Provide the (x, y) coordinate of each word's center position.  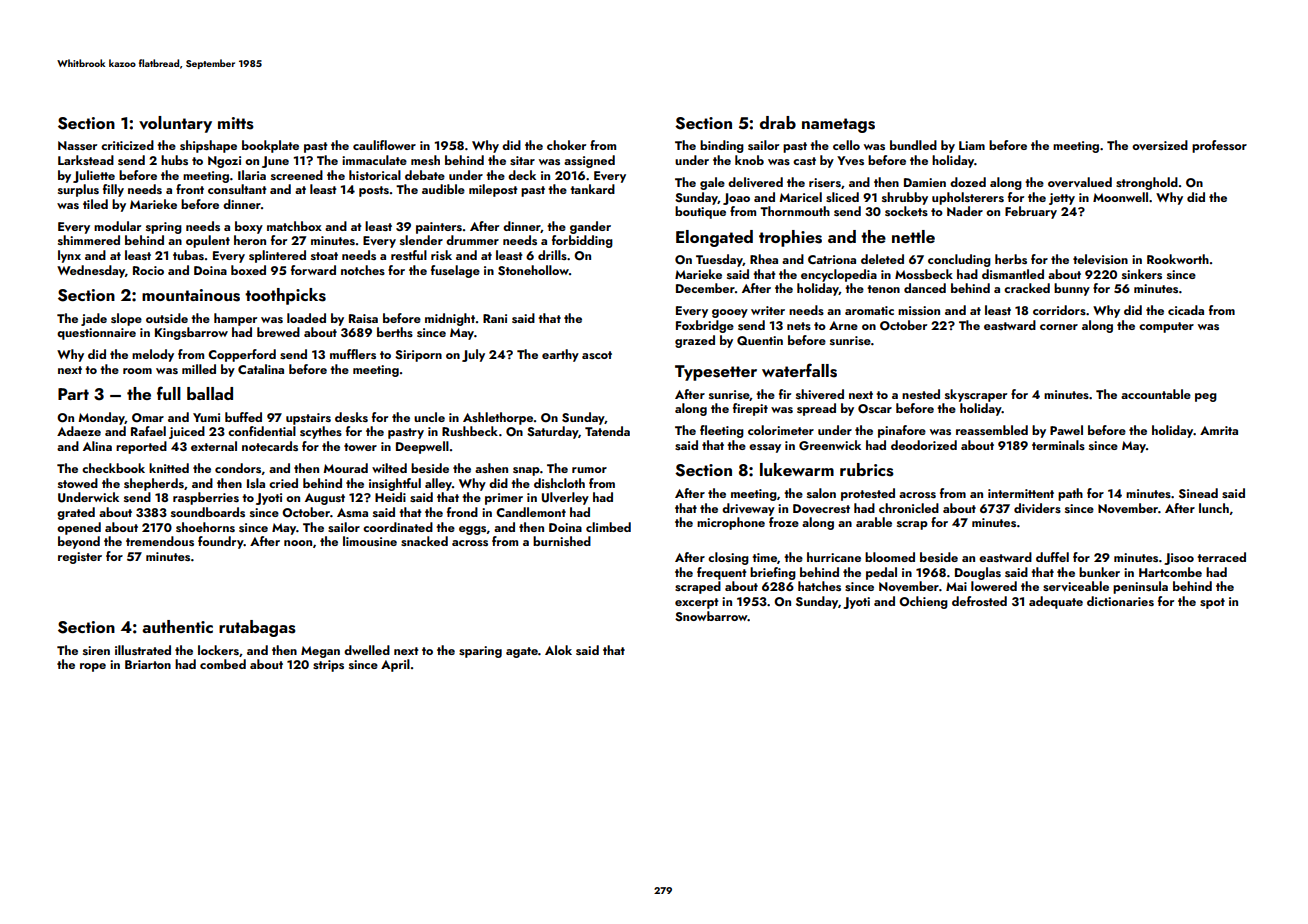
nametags (838, 125)
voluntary (175, 124)
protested (868, 494)
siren (96, 650)
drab (778, 122)
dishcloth (559, 483)
